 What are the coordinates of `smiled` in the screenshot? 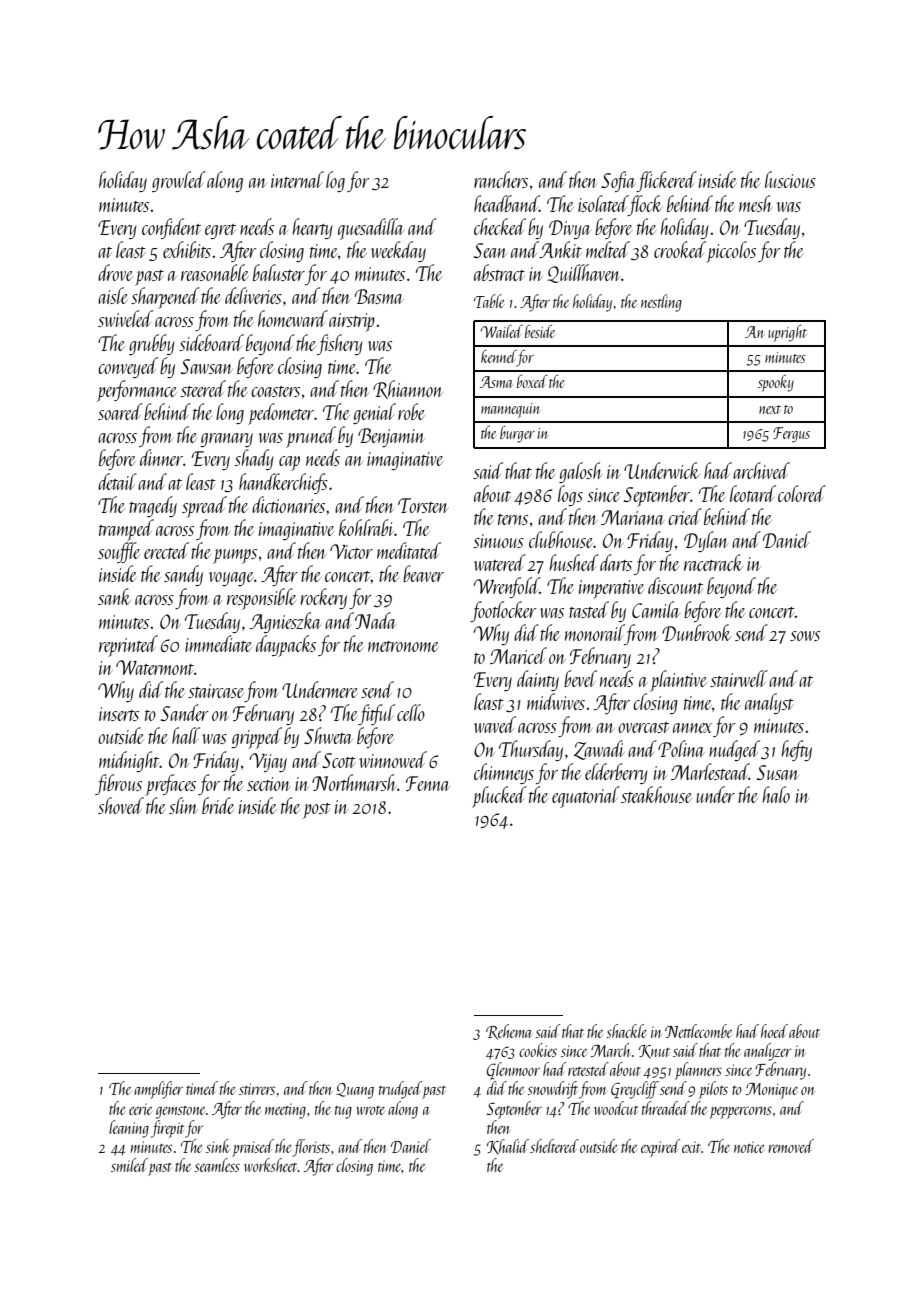 It's located at (129, 1165).
